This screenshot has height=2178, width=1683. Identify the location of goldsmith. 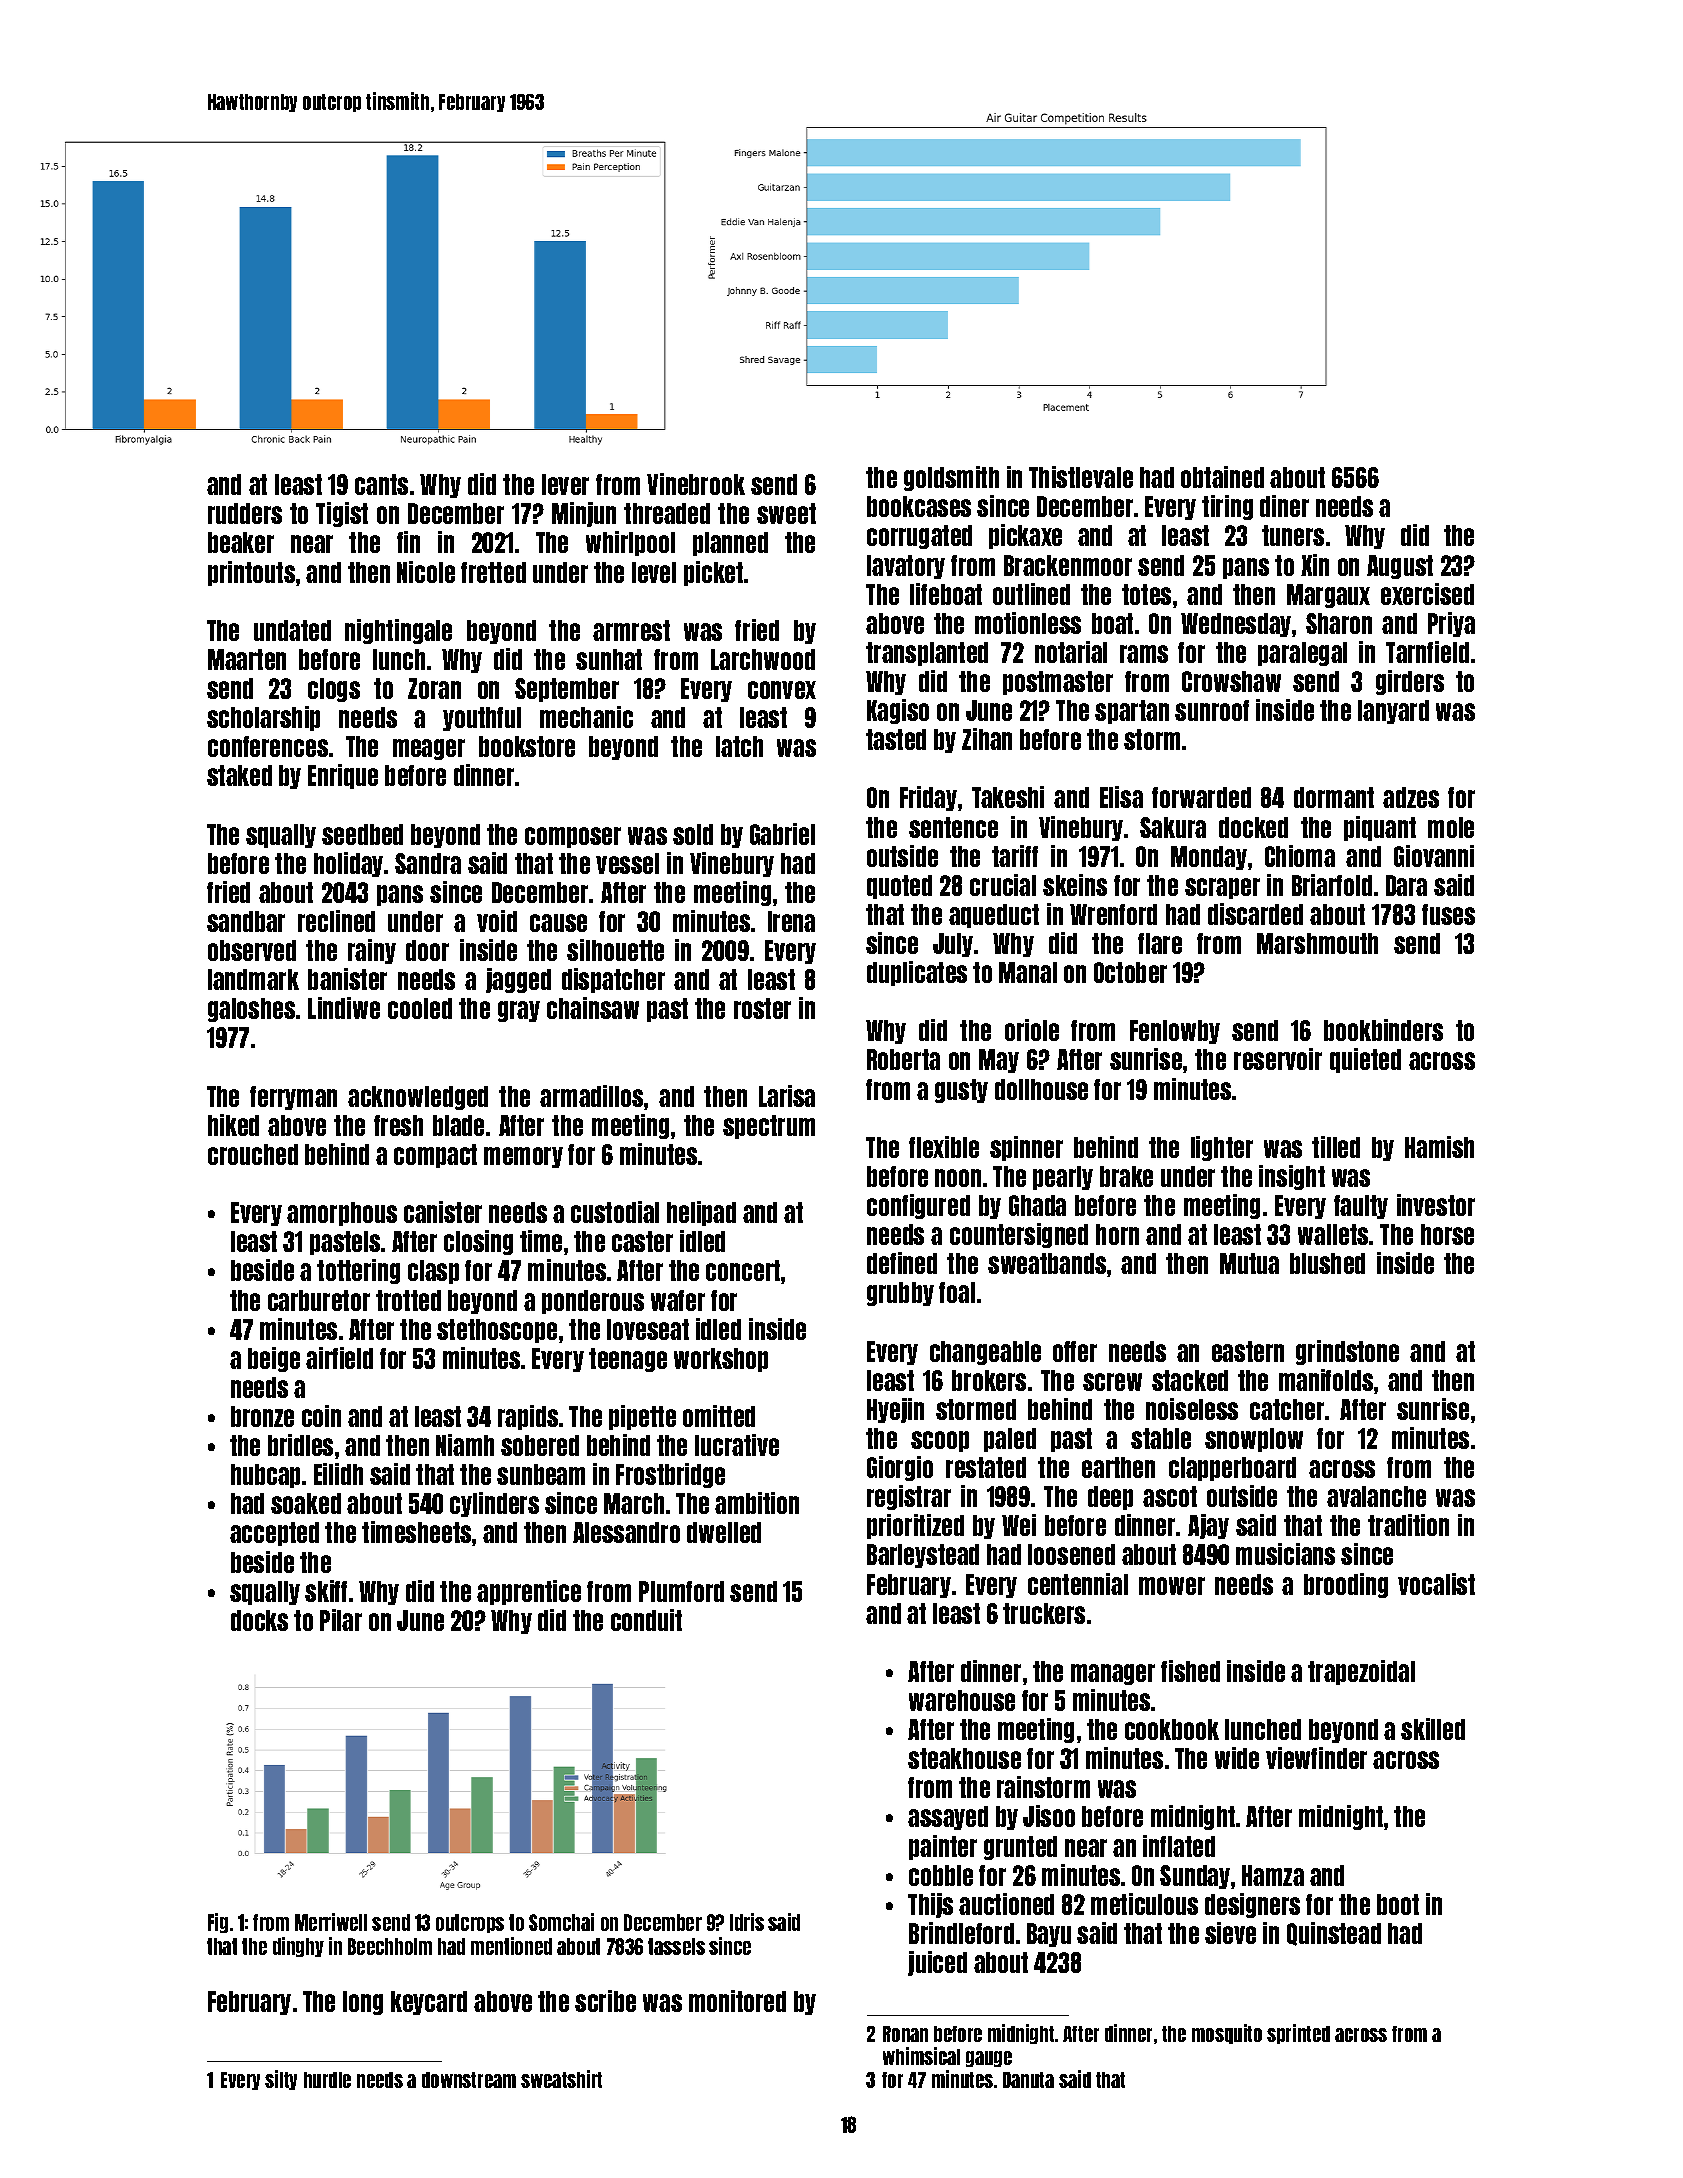
(951, 478).
